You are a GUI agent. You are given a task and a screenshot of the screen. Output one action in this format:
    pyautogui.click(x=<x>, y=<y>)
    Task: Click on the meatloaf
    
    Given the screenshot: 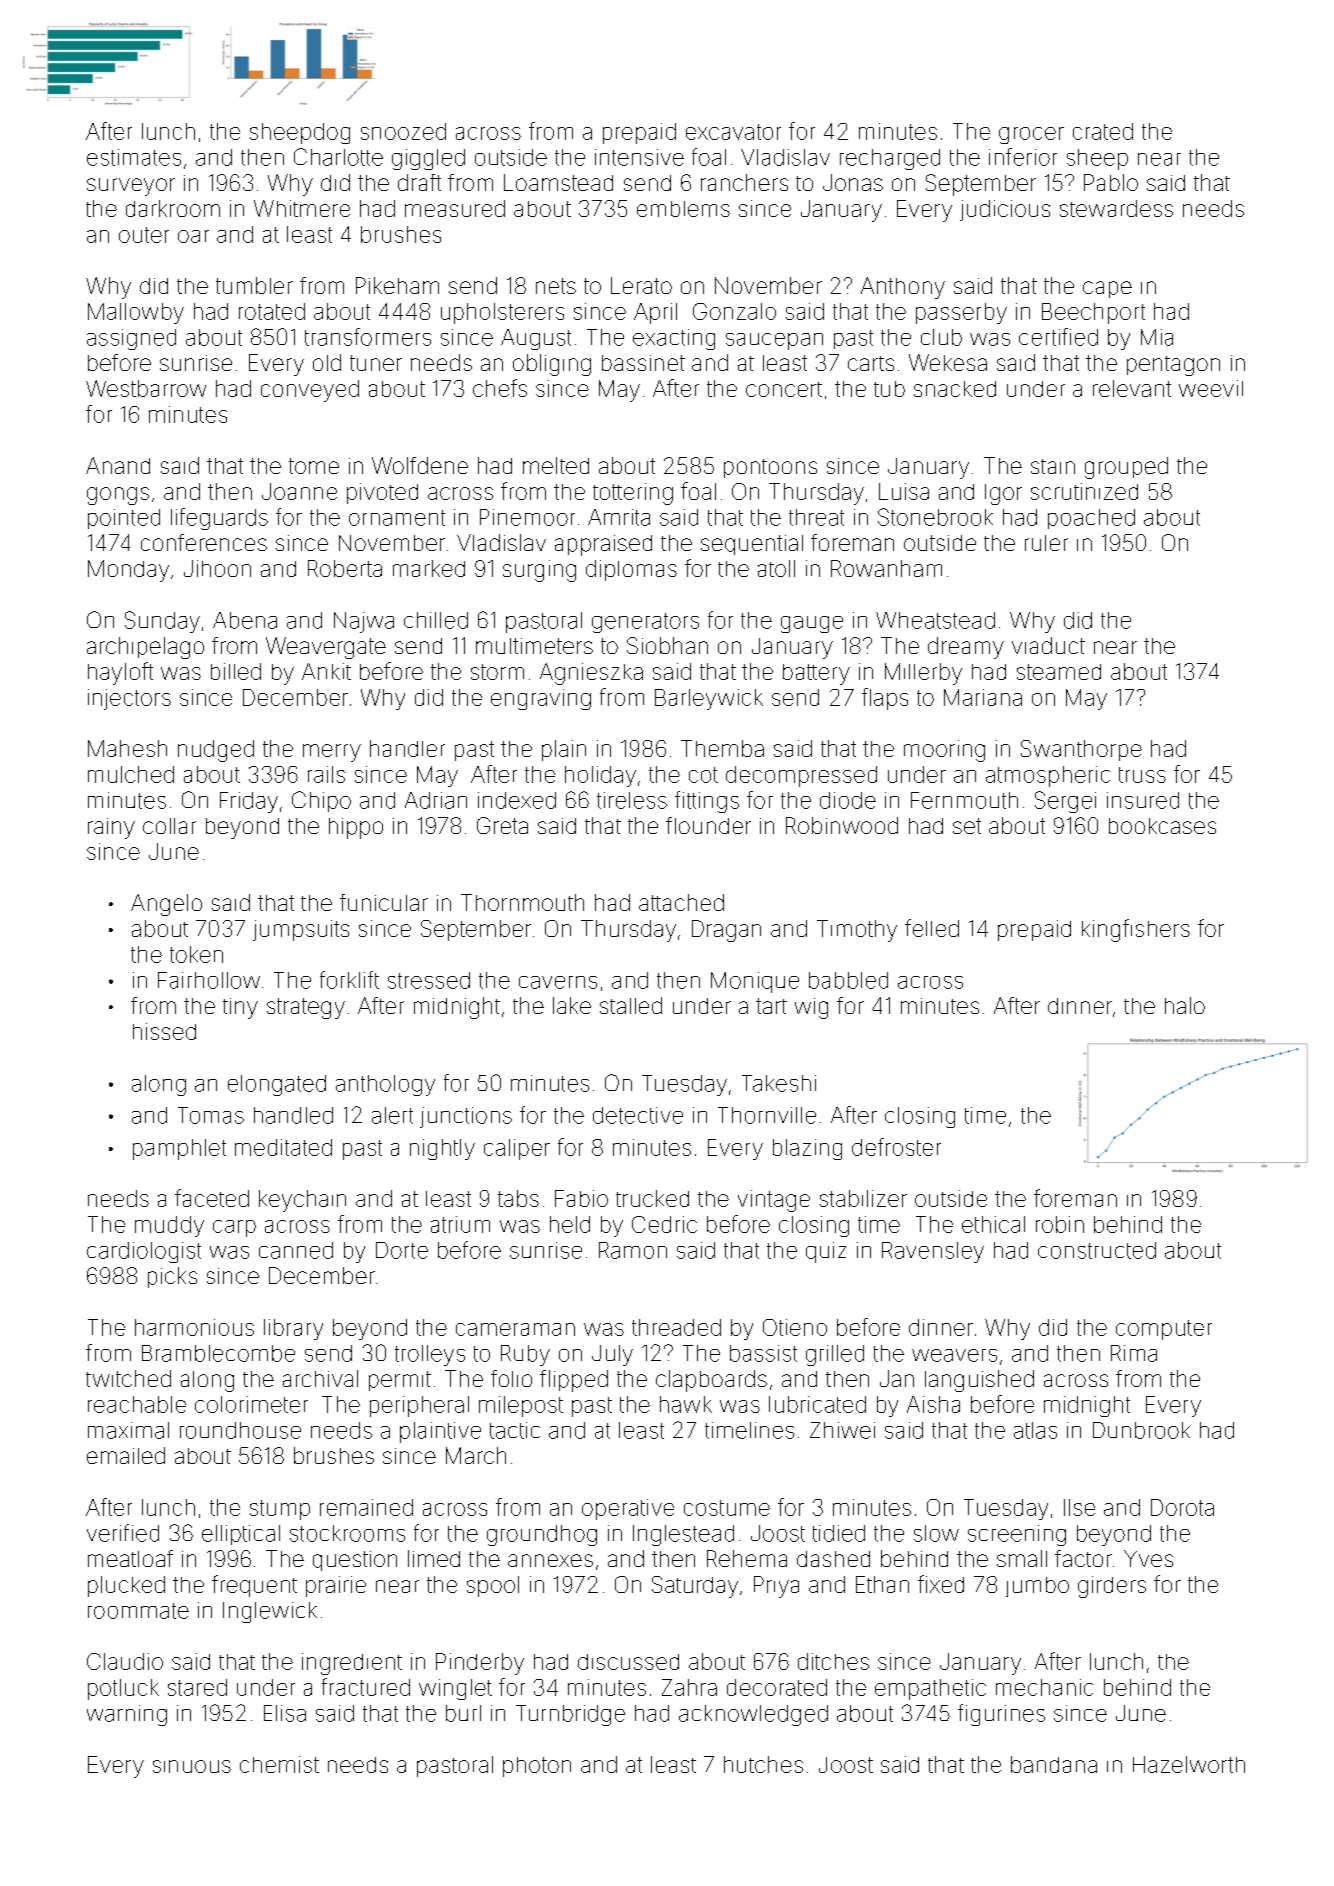 What is the action you would take?
    pyautogui.click(x=130, y=1558)
